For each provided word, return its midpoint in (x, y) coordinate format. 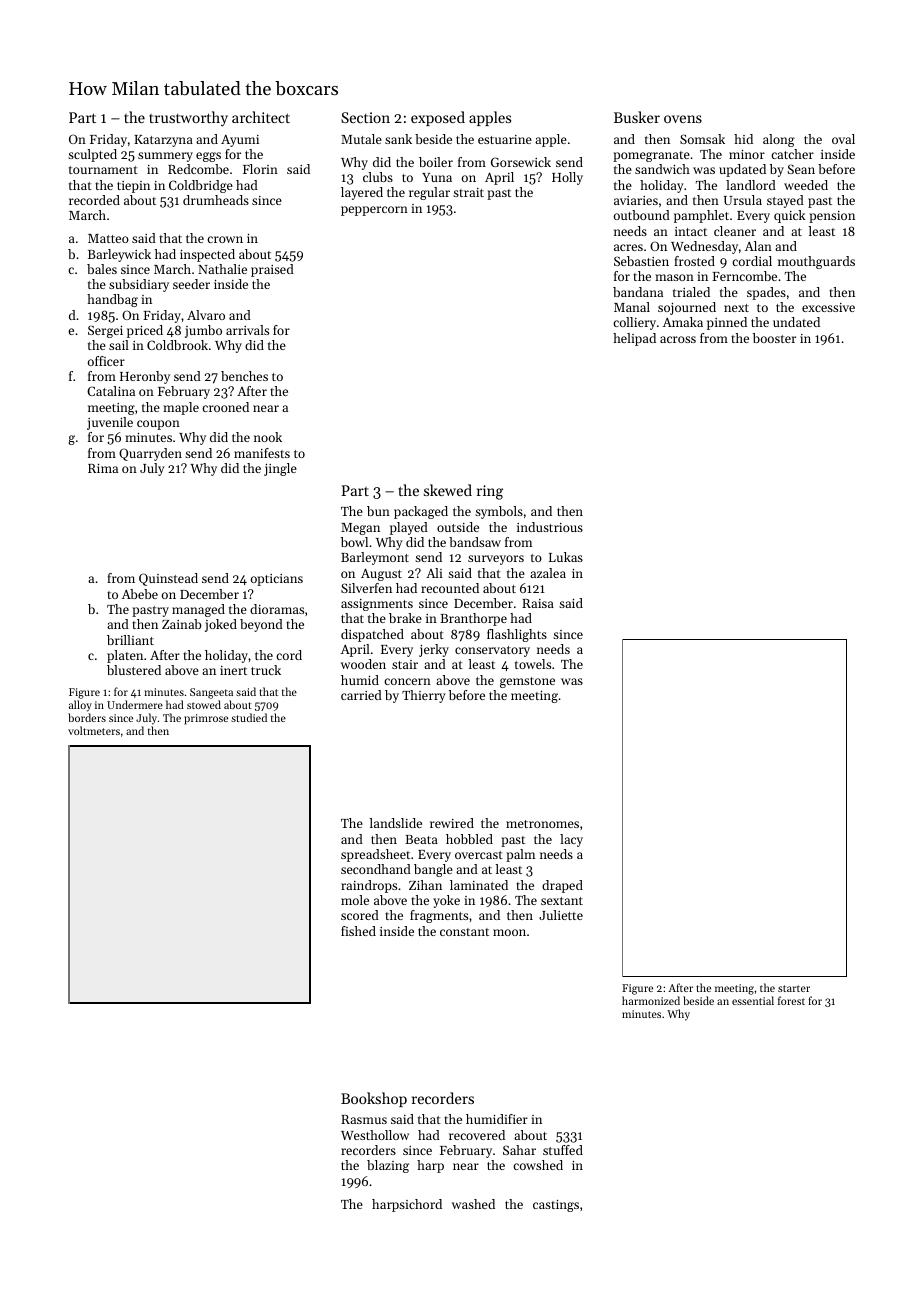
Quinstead (168, 579)
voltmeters (94, 730)
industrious (550, 527)
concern (407, 681)
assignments (377, 605)
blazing (388, 1166)
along (779, 140)
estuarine (505, 139)
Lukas (566, 557)
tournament (103, 170)
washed (473, 1204)
